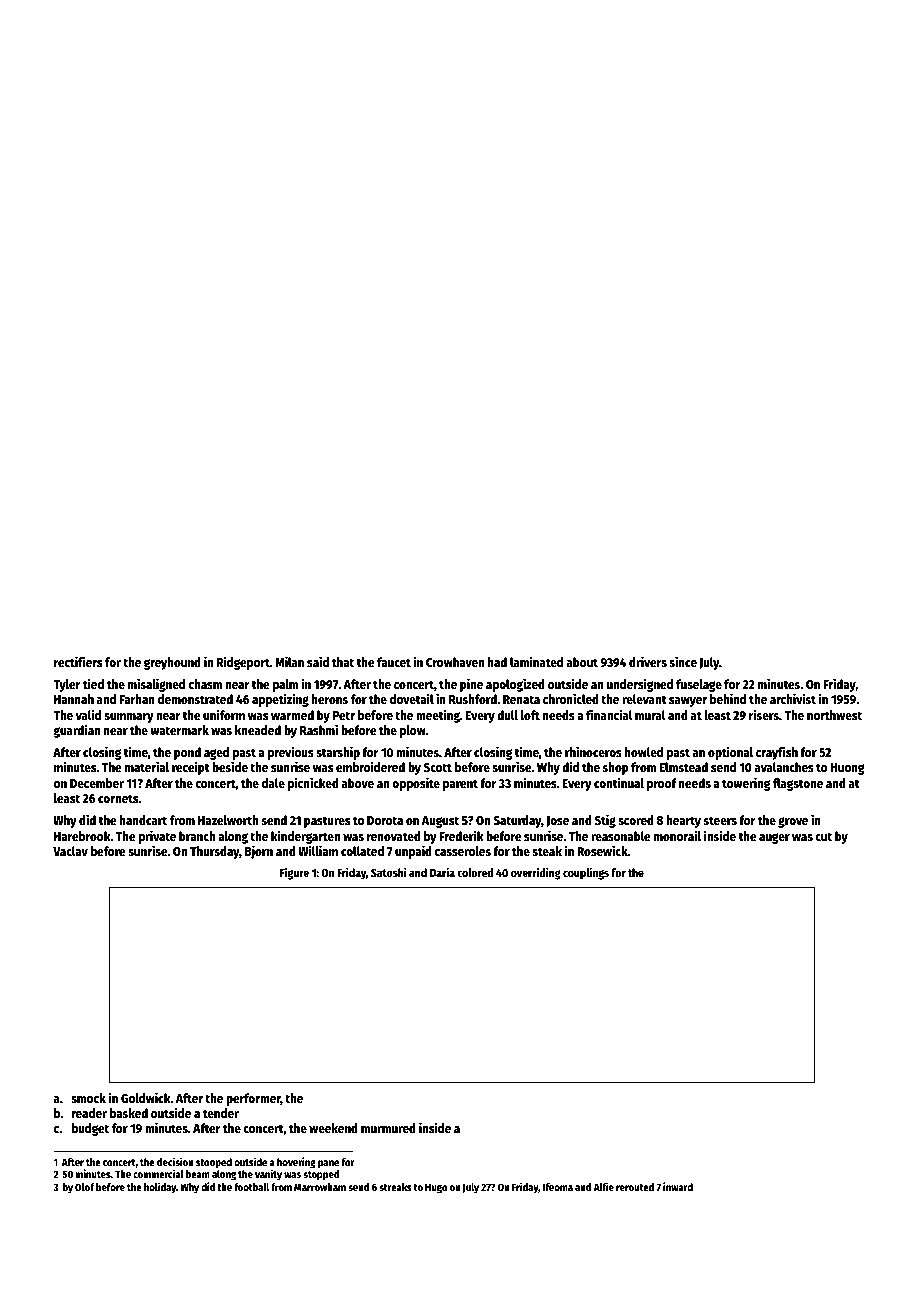 The width and height of the screenshot is (924, 1308). I want to click on about, so click(582, 662).
